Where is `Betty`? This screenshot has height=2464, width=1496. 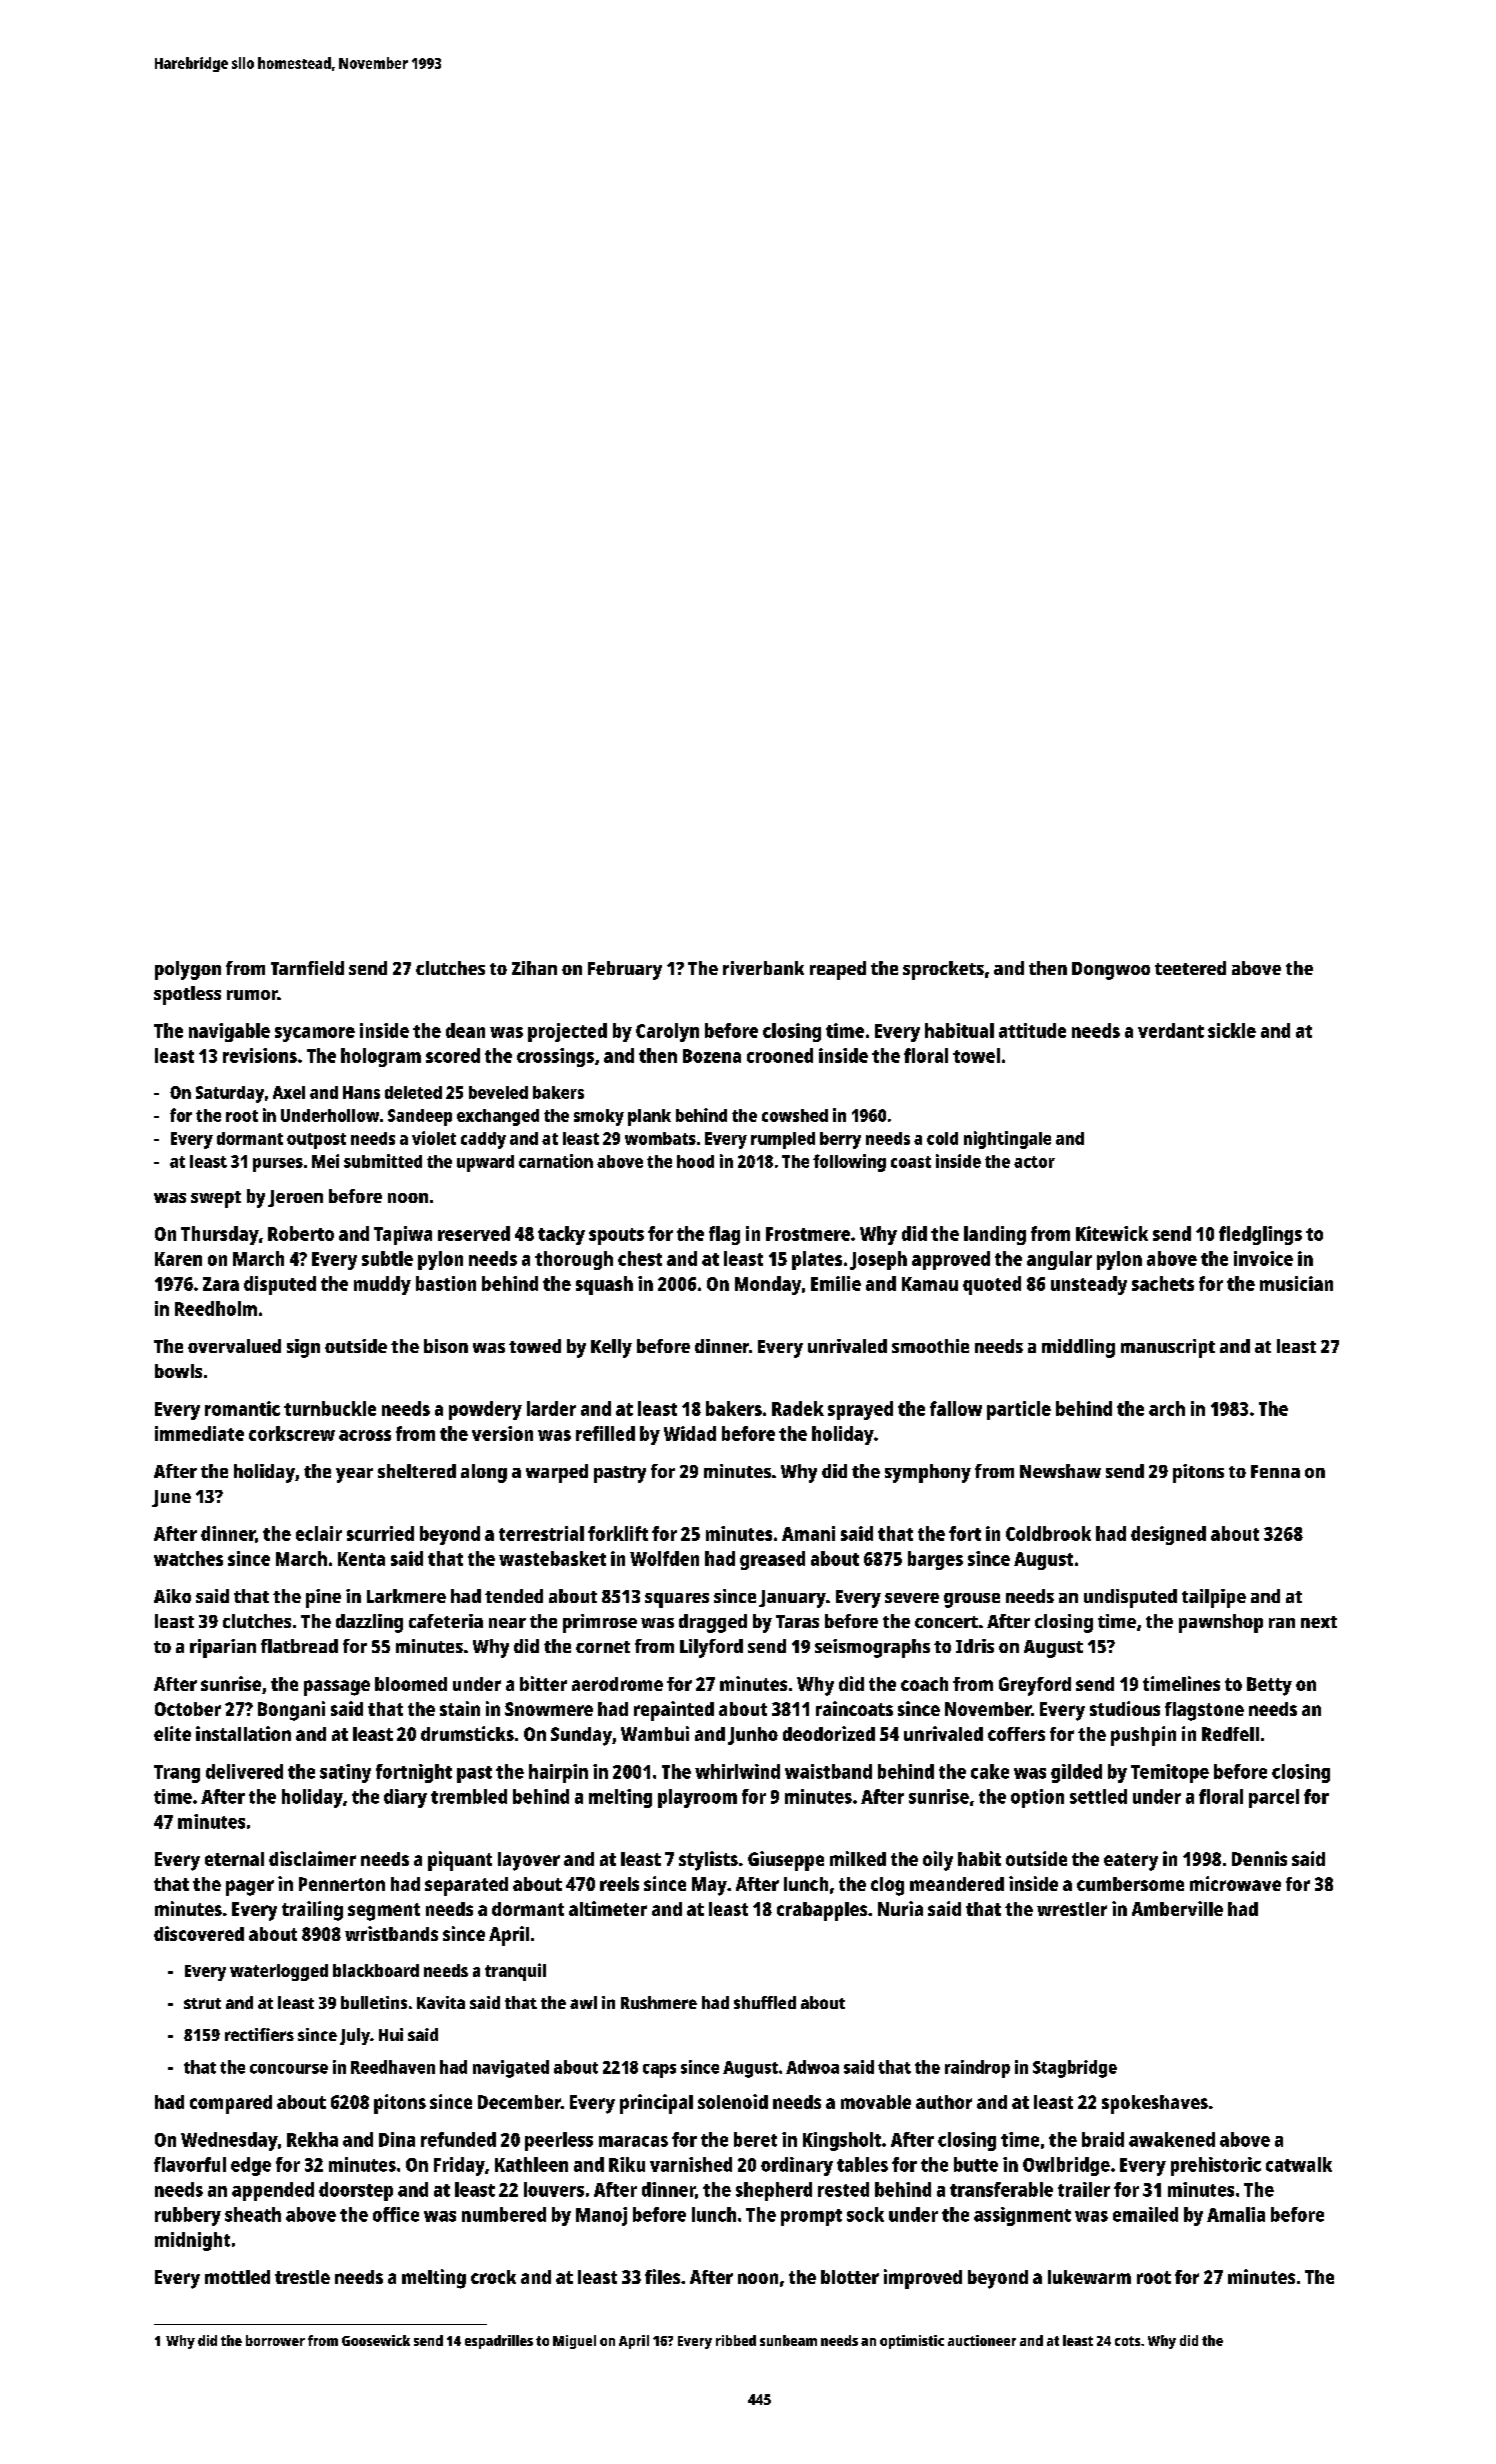
Betty is located at coordinates (1269, 1686).
